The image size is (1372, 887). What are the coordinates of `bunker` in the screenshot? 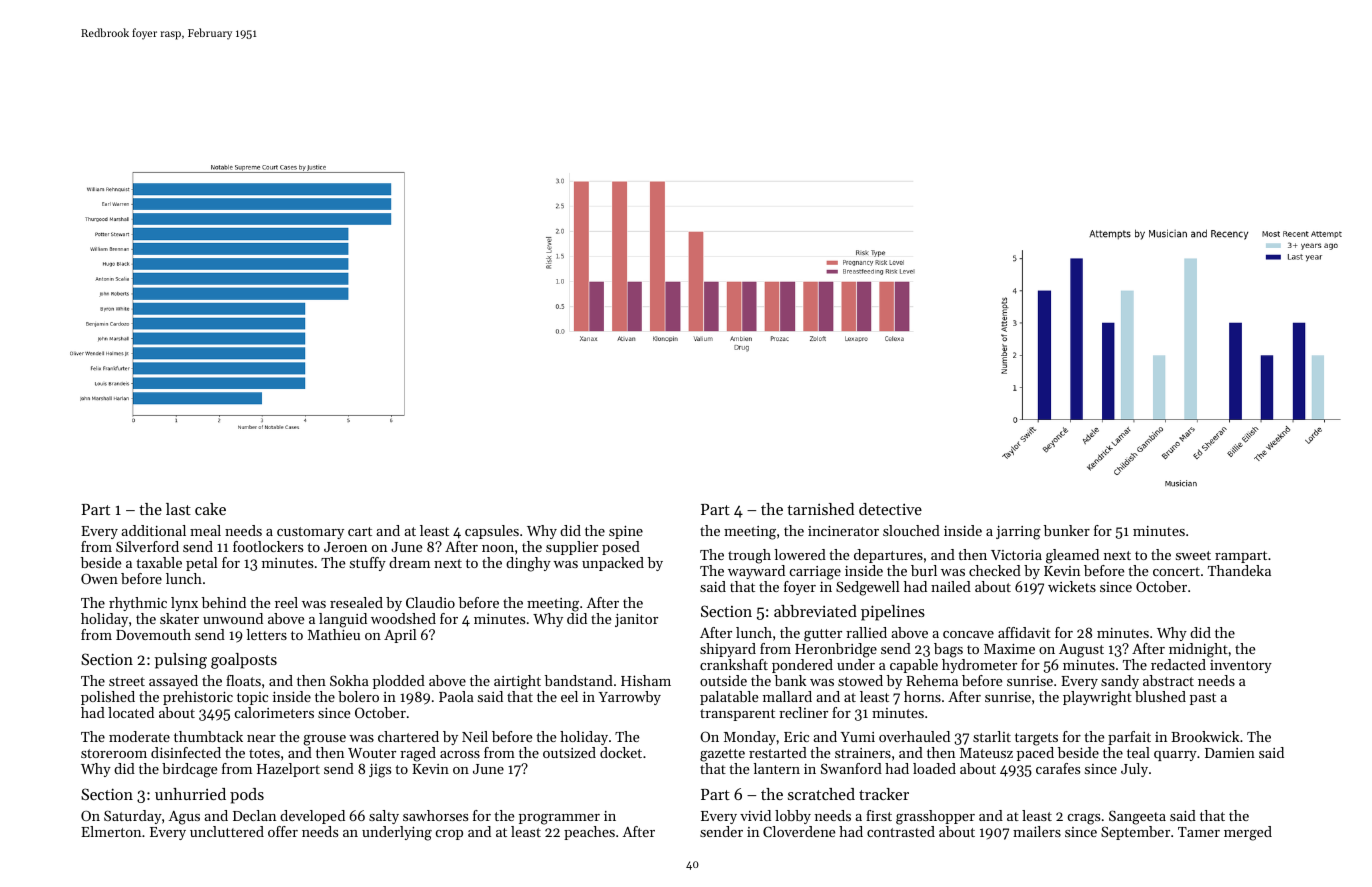 It's located at (1067, 530).
